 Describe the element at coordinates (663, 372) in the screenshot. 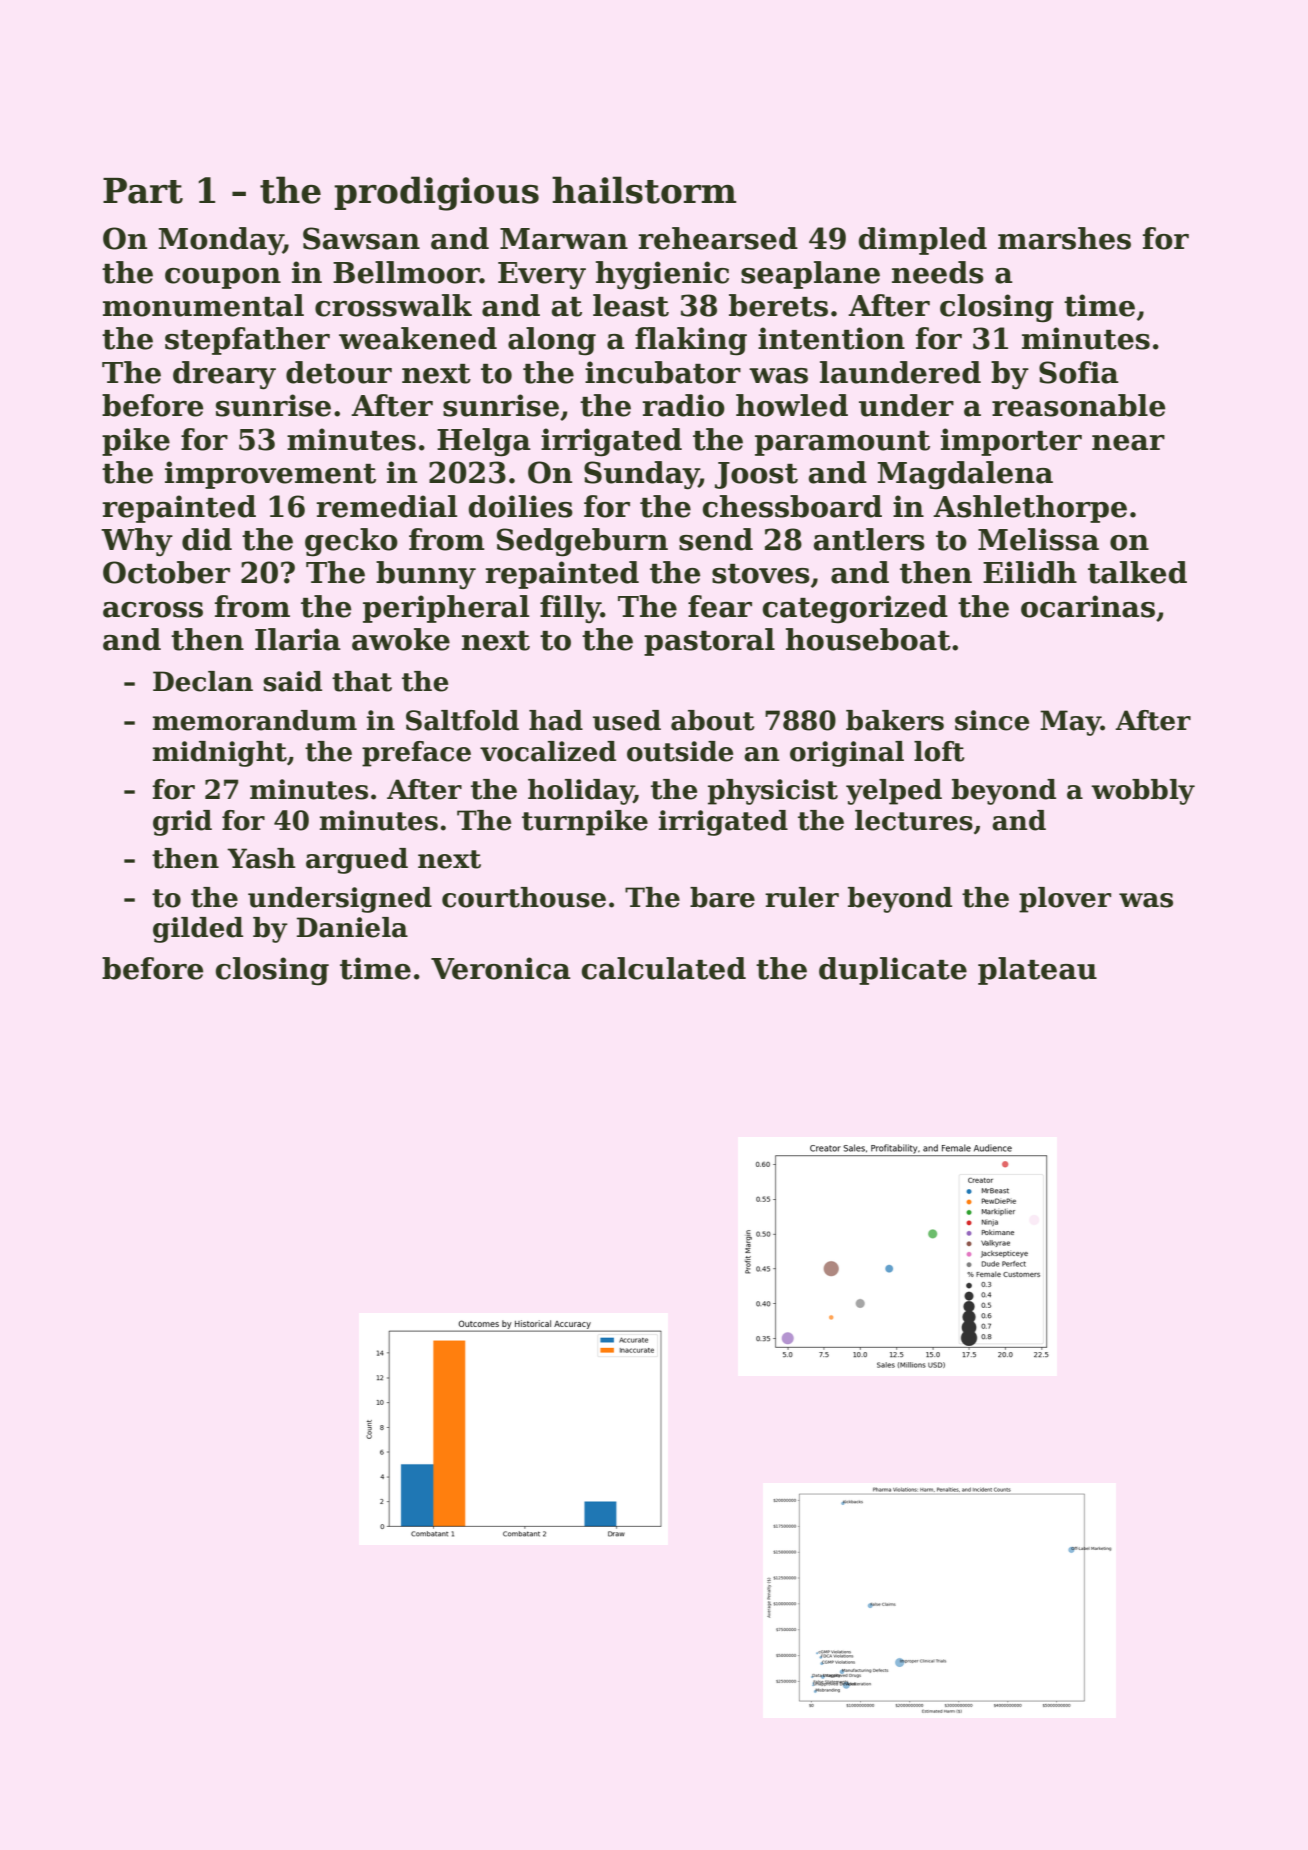

I see `incubator` at that location.
